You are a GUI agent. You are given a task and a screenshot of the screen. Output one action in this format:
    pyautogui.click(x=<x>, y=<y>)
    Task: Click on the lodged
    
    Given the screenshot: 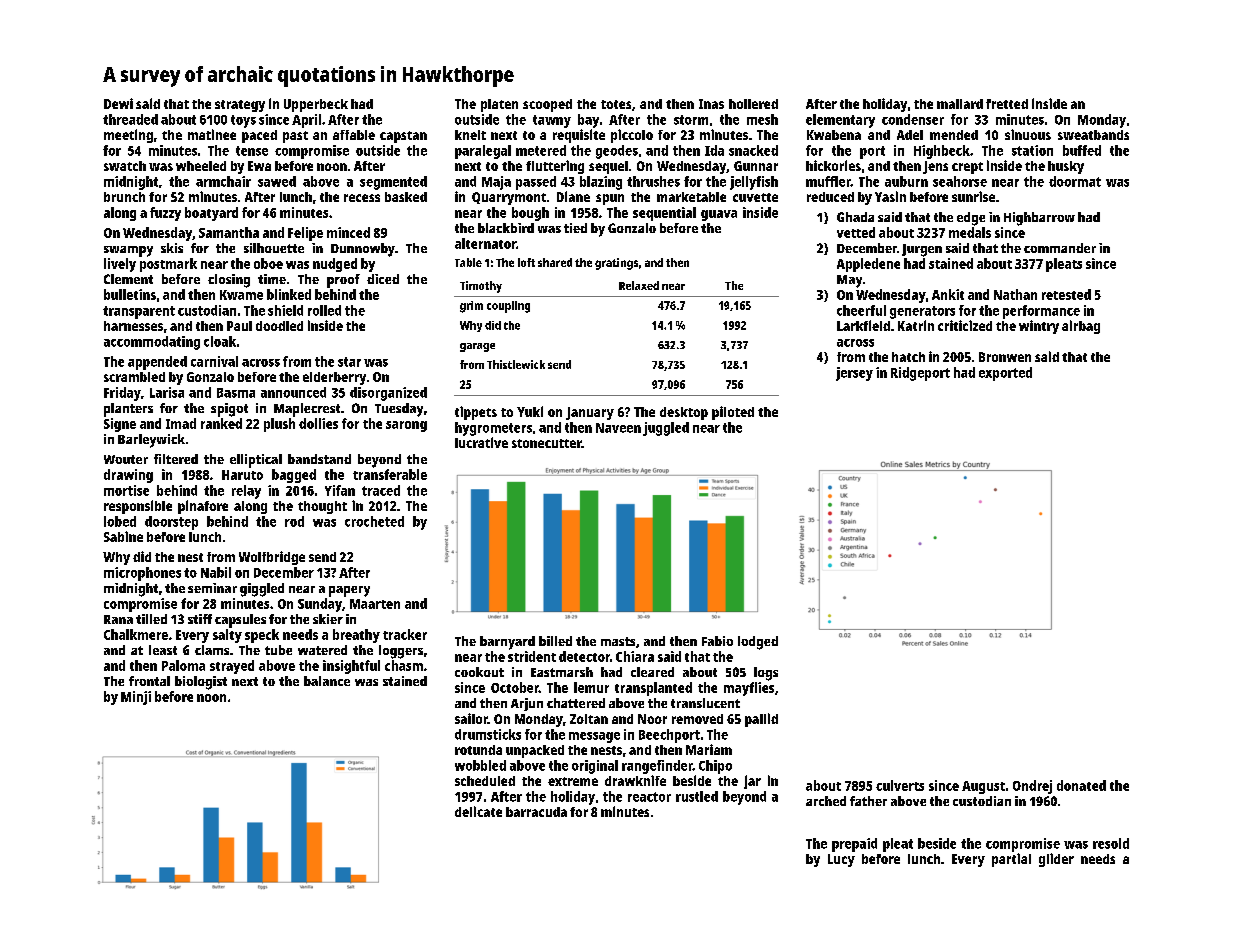 What is the action you would take?
    pyautogui.click(x=758, y=643)
